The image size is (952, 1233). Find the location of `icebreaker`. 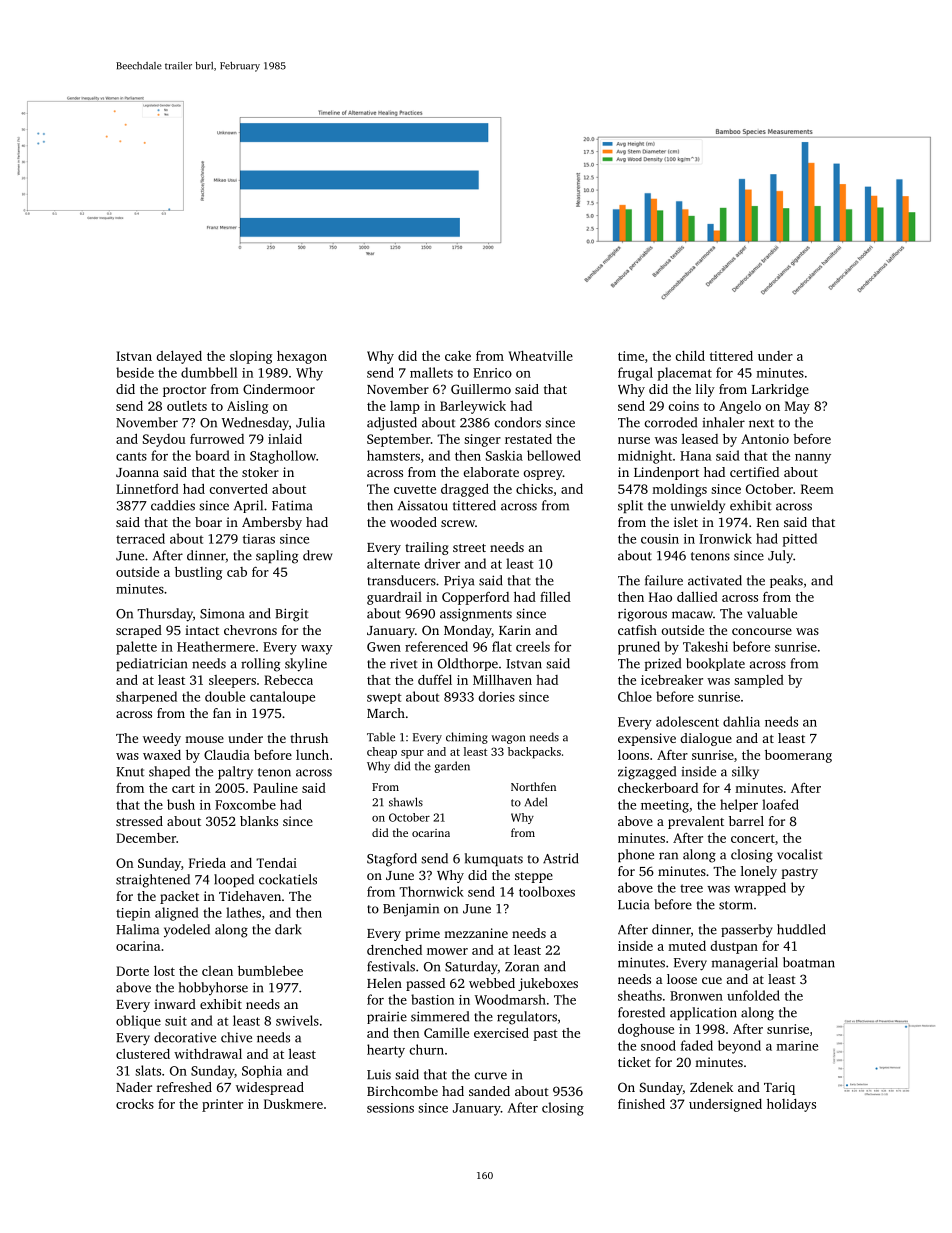

icebreaker is located at coordinates (672, 680).
